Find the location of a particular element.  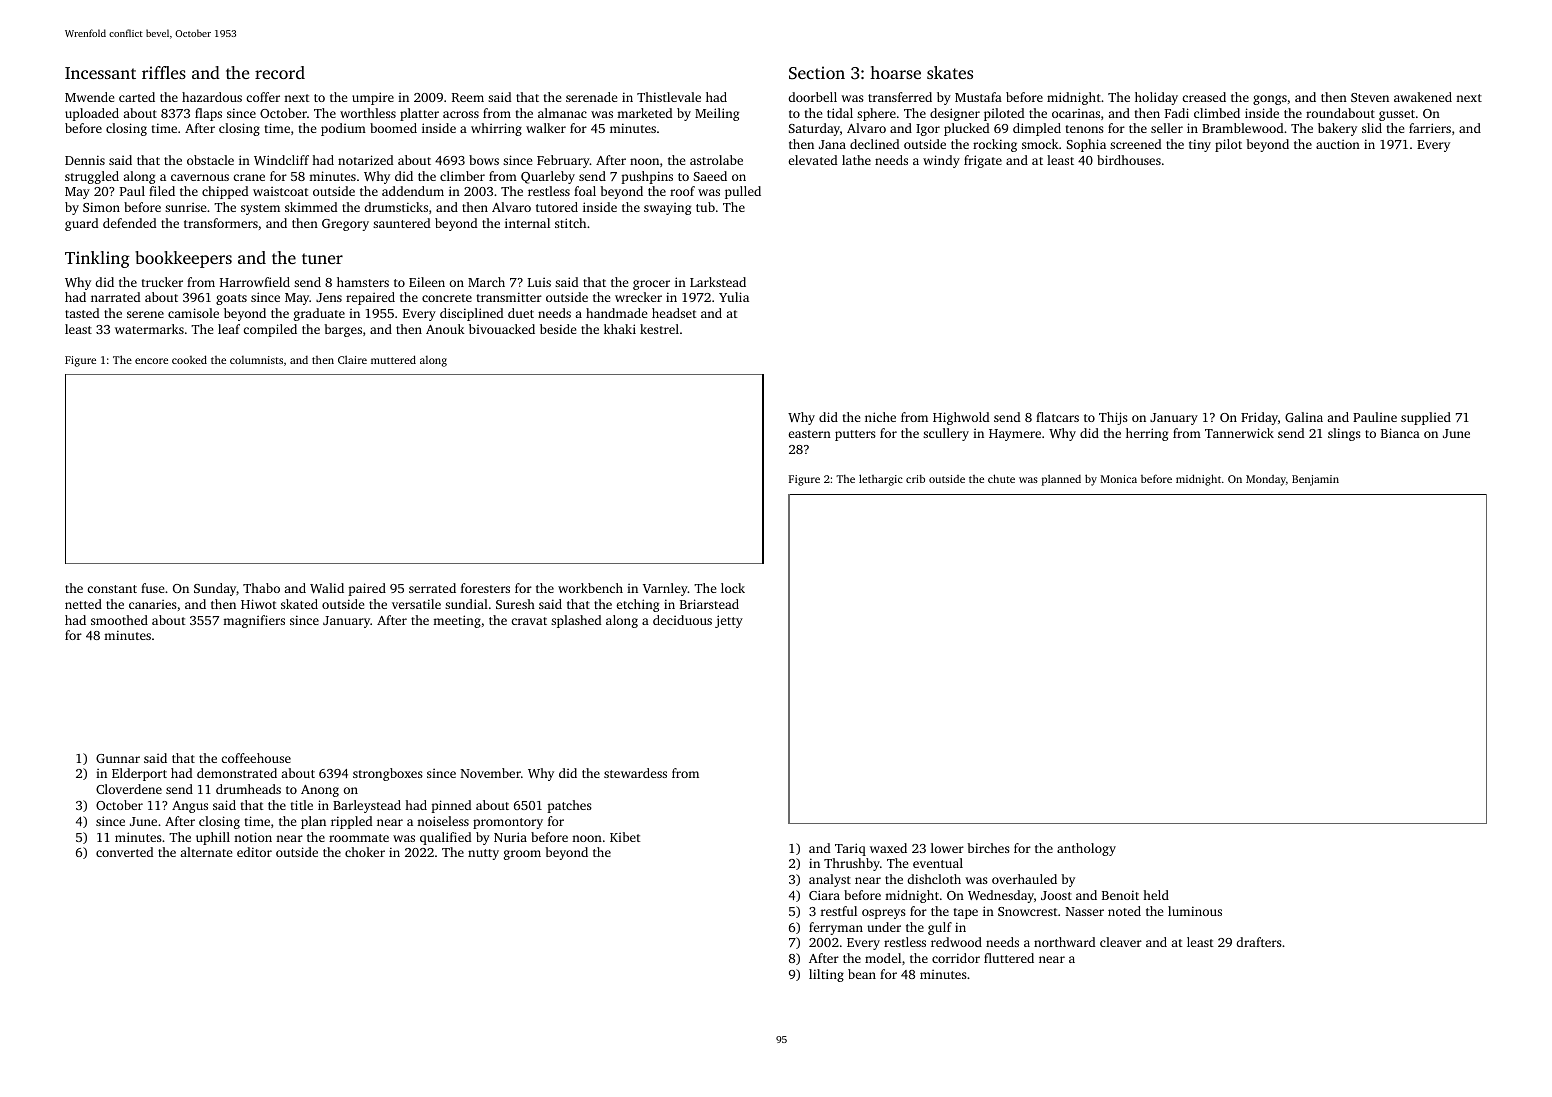

hoarse is located at coordinates (895, 72).
